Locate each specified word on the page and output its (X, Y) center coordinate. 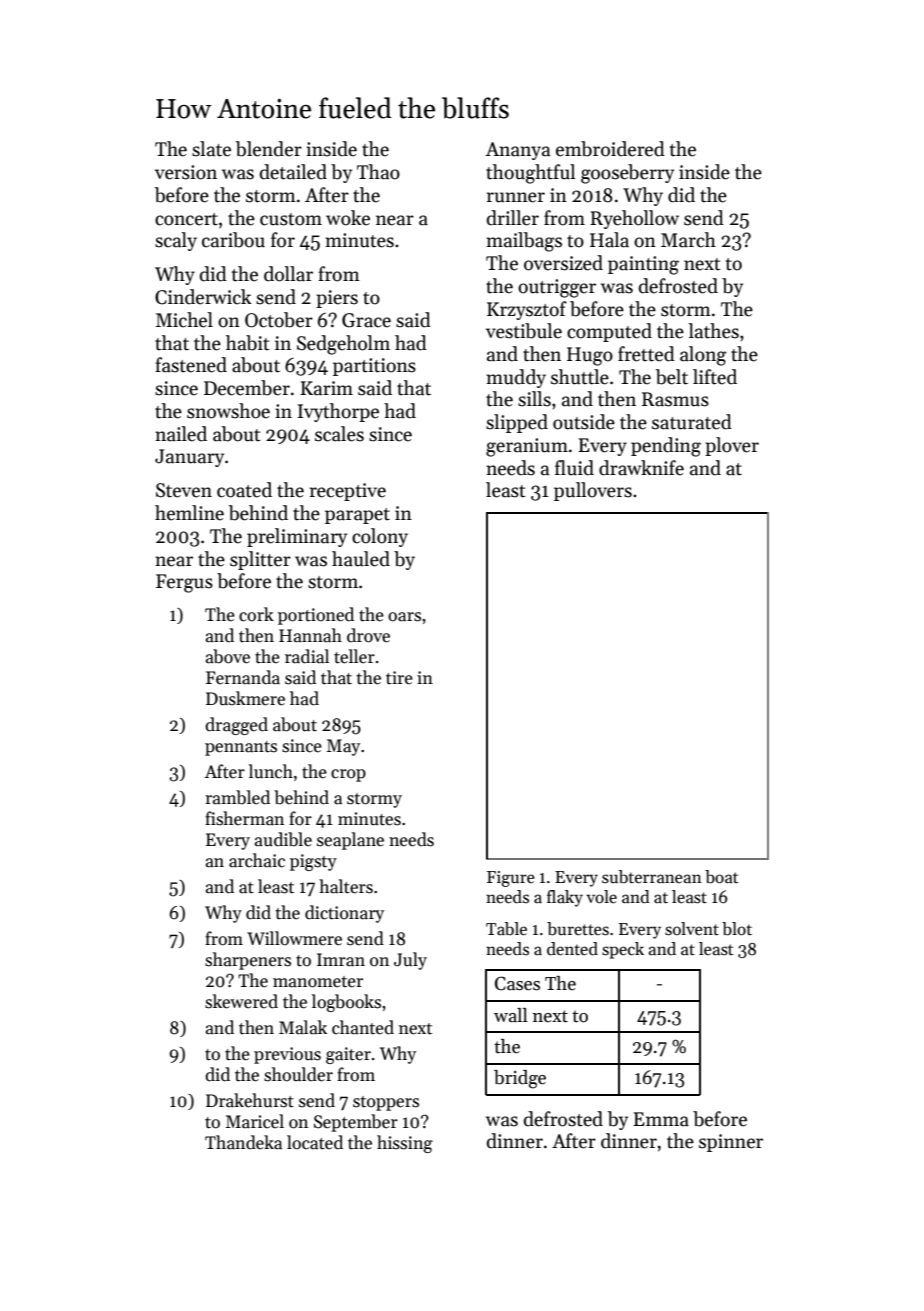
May (343, 747)
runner (516, 197)
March (688, 240)
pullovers (593, 491)
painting (643, 265)
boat (721, 877)
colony (380, 537)
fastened (191, 365)
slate (211, 149)
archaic (257, 860)
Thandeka (243, 1142)
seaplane (350, 841)
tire (399, 678)
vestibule (524, 331)
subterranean (652, 877)
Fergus (184, 583)
